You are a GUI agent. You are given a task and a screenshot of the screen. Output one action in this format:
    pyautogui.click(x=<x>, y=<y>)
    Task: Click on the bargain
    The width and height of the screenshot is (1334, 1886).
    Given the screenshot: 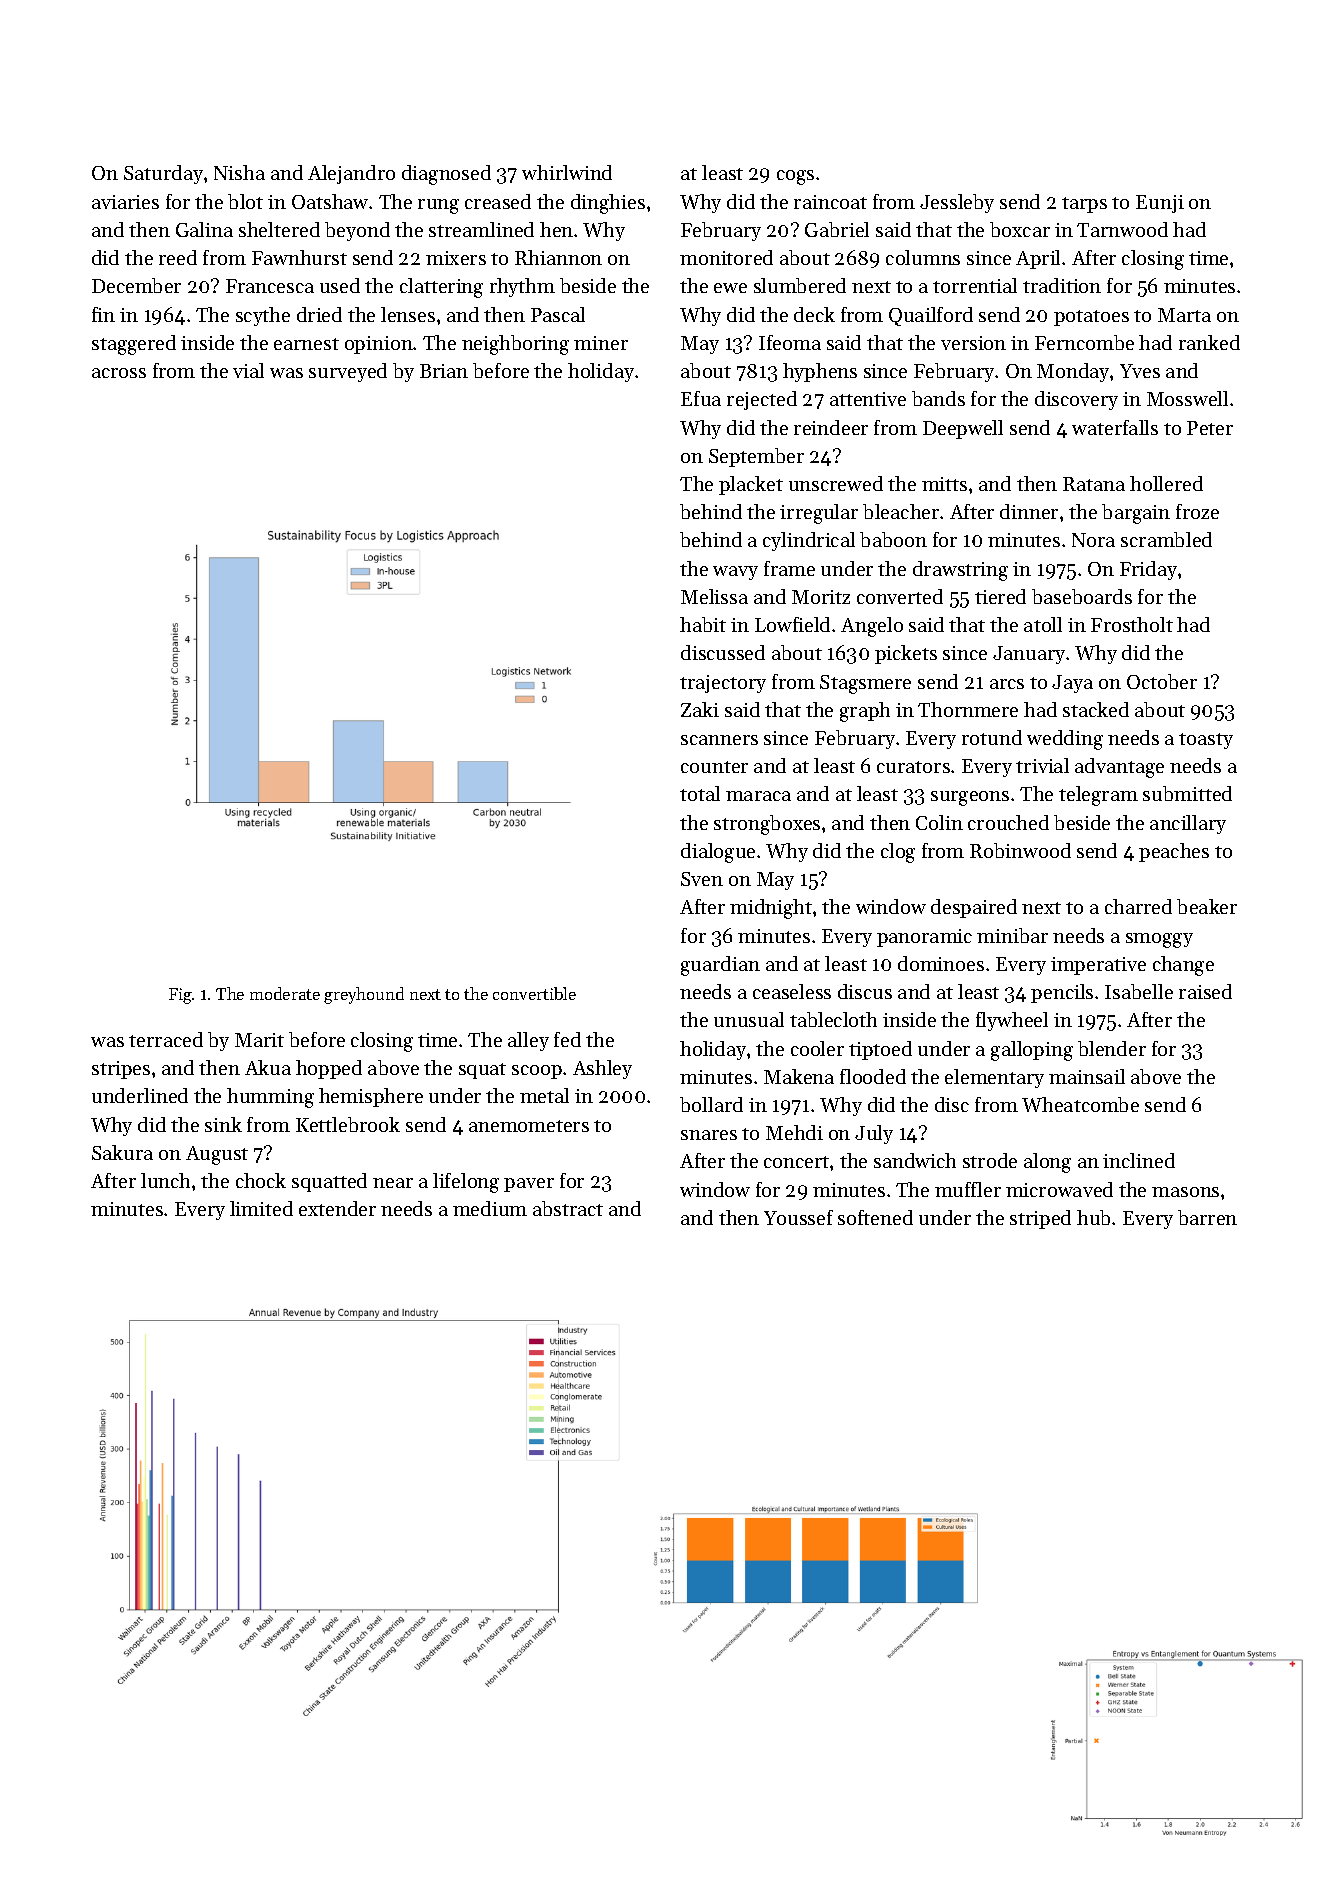 What is the action you would take?
    pyautogui.click(x=1136, y=514)
